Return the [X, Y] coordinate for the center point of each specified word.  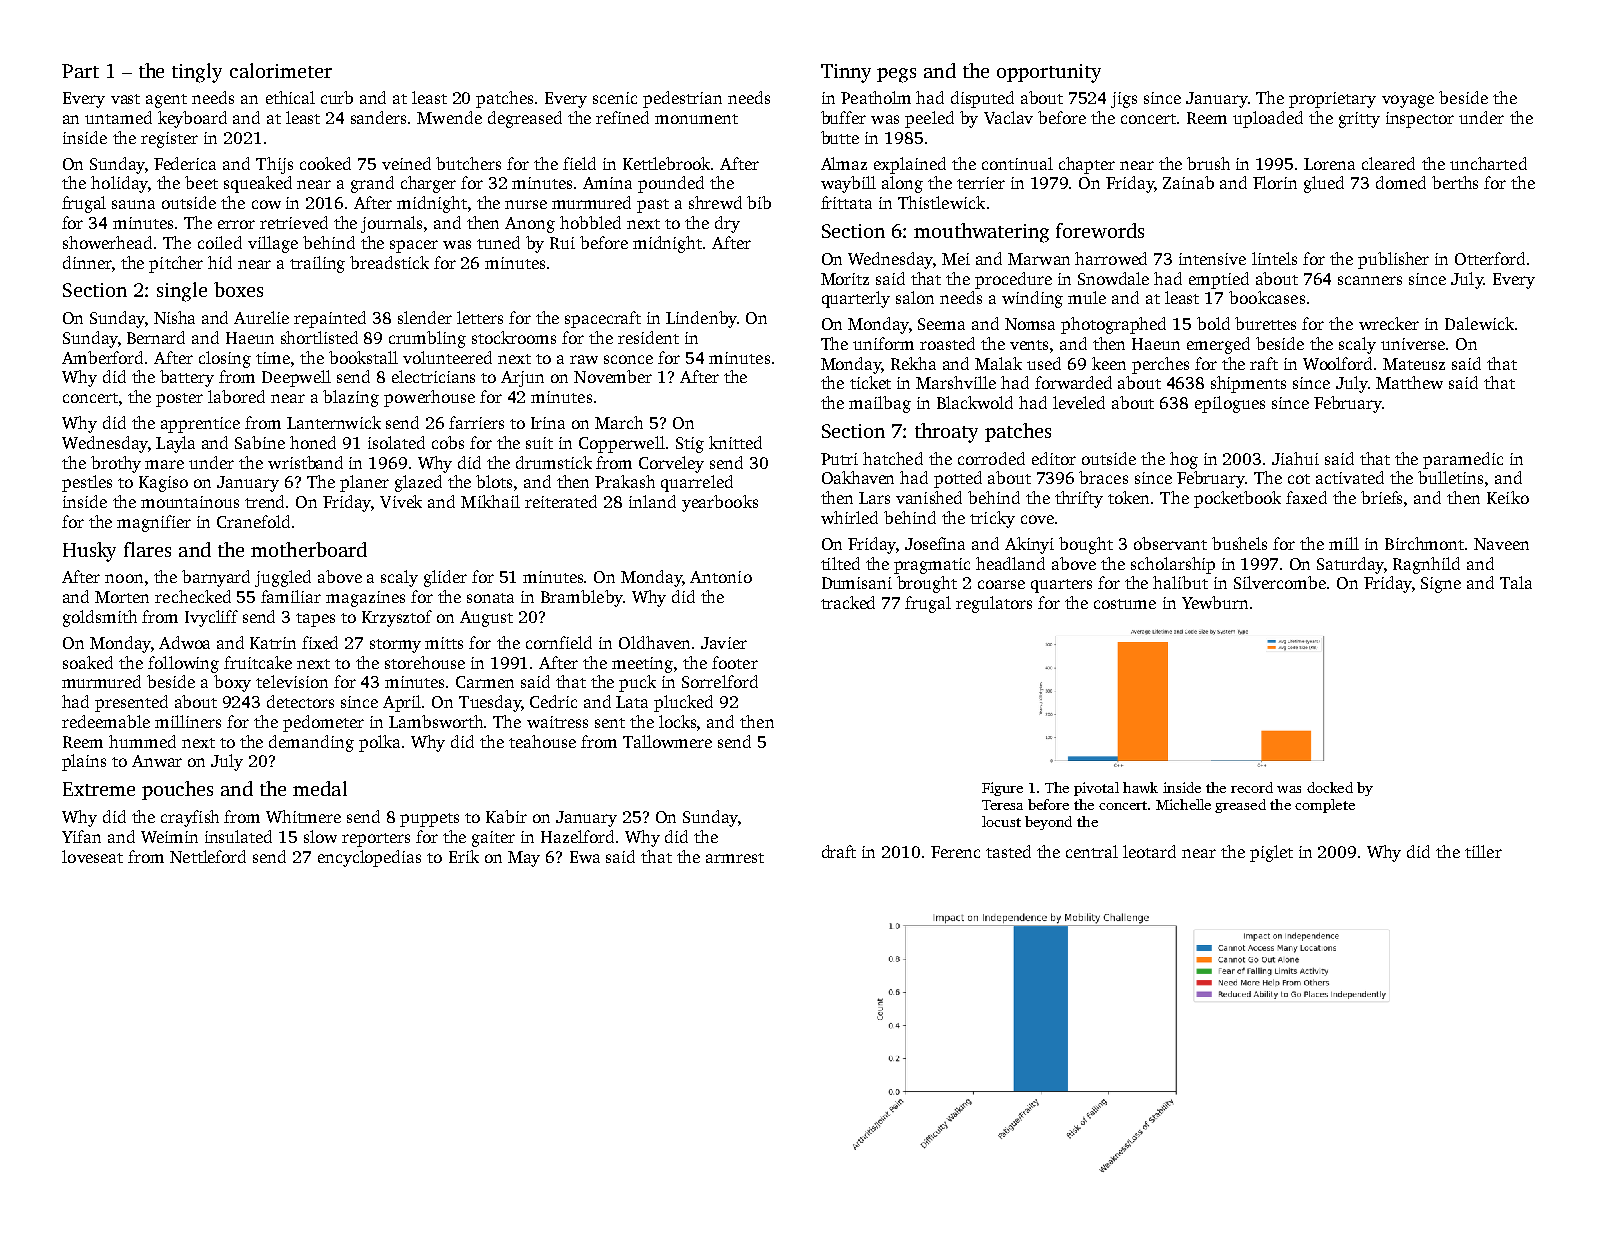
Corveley [671, 464]
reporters [376, 840]
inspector [1420, 120]
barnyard [216, 578]
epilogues [1230, 404]
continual [1017, 163]
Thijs [274, 165]
